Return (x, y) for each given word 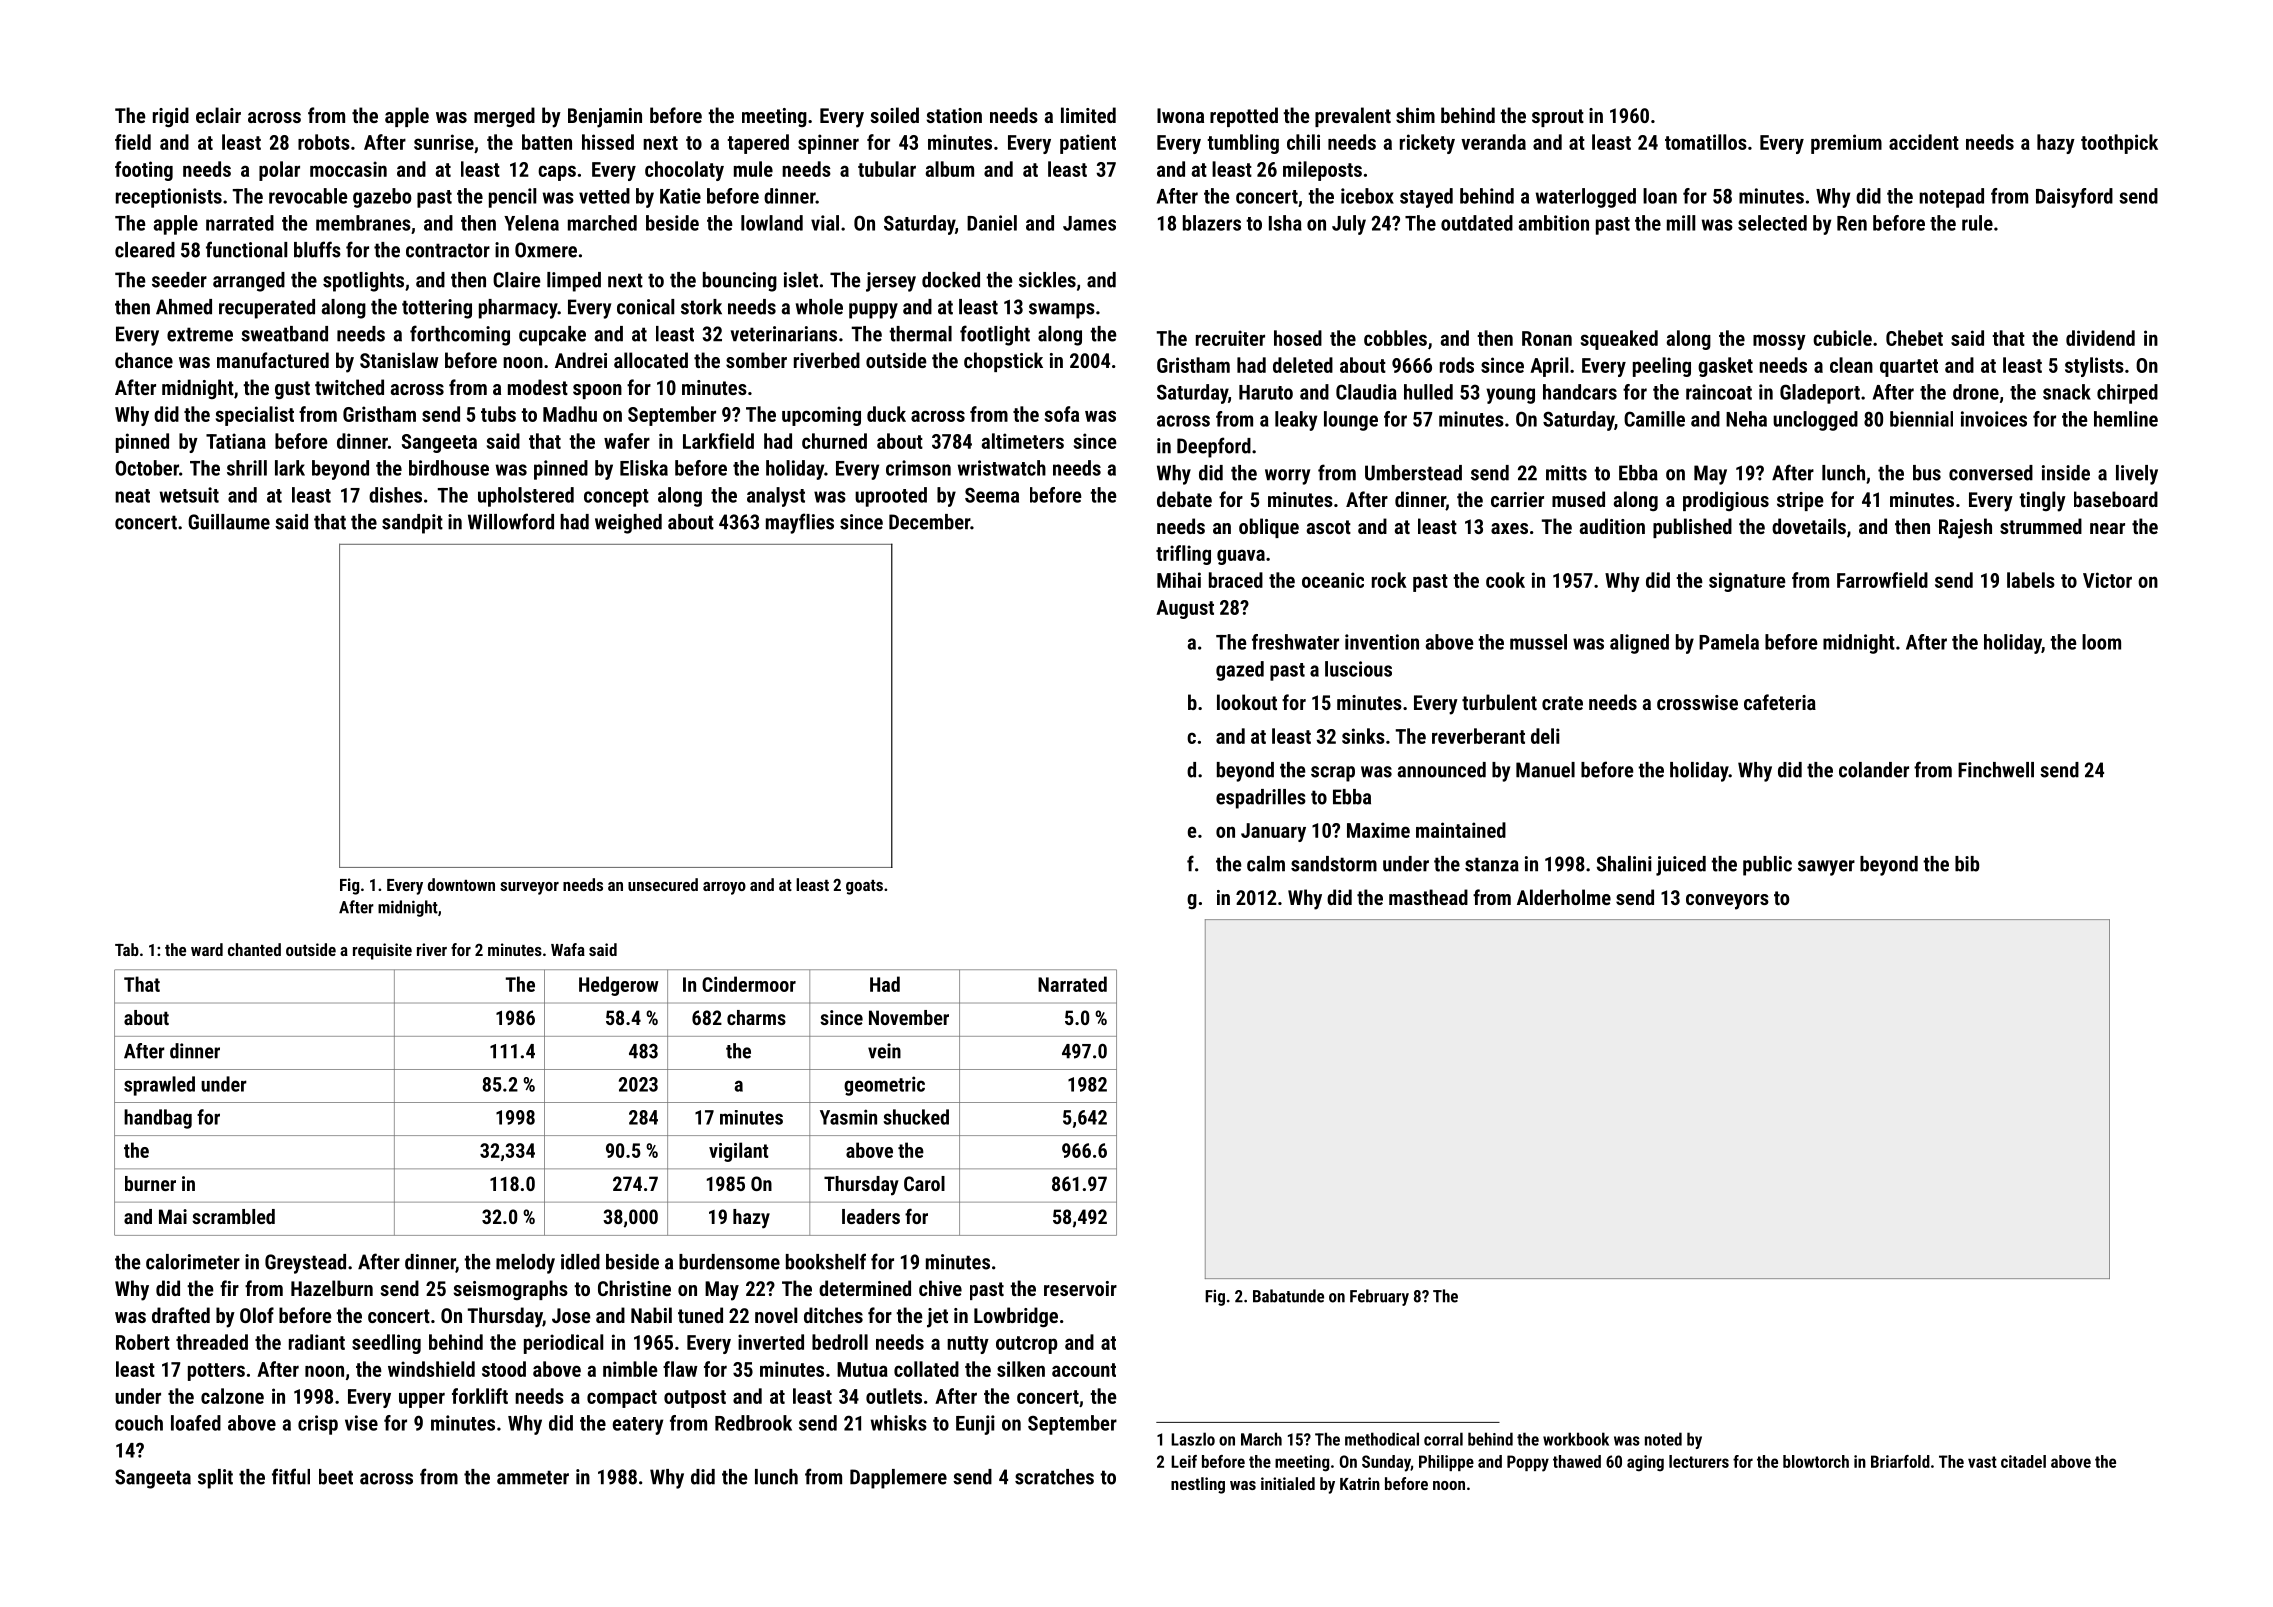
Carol (924, 1183)
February (1379, 1297)
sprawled (159, 1086)
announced (1442, 770)
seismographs (510, 1290)
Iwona (1180, 115)
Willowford (511, 521)
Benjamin (605, 118)
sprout (1558, 118)
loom (2101, 642)
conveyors (1727, 902)
